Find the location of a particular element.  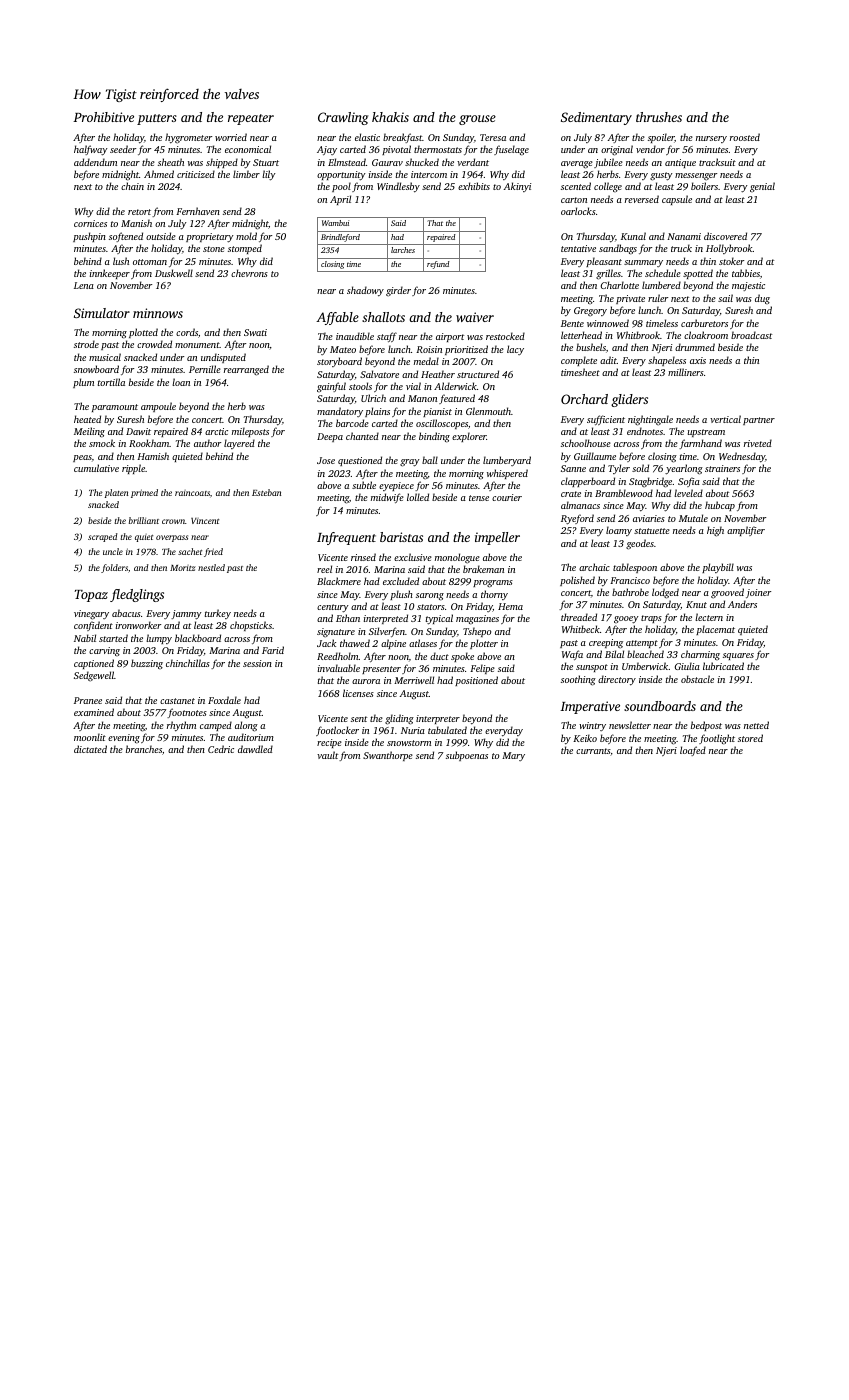

ampoule is located at coordinates (158, 407).
